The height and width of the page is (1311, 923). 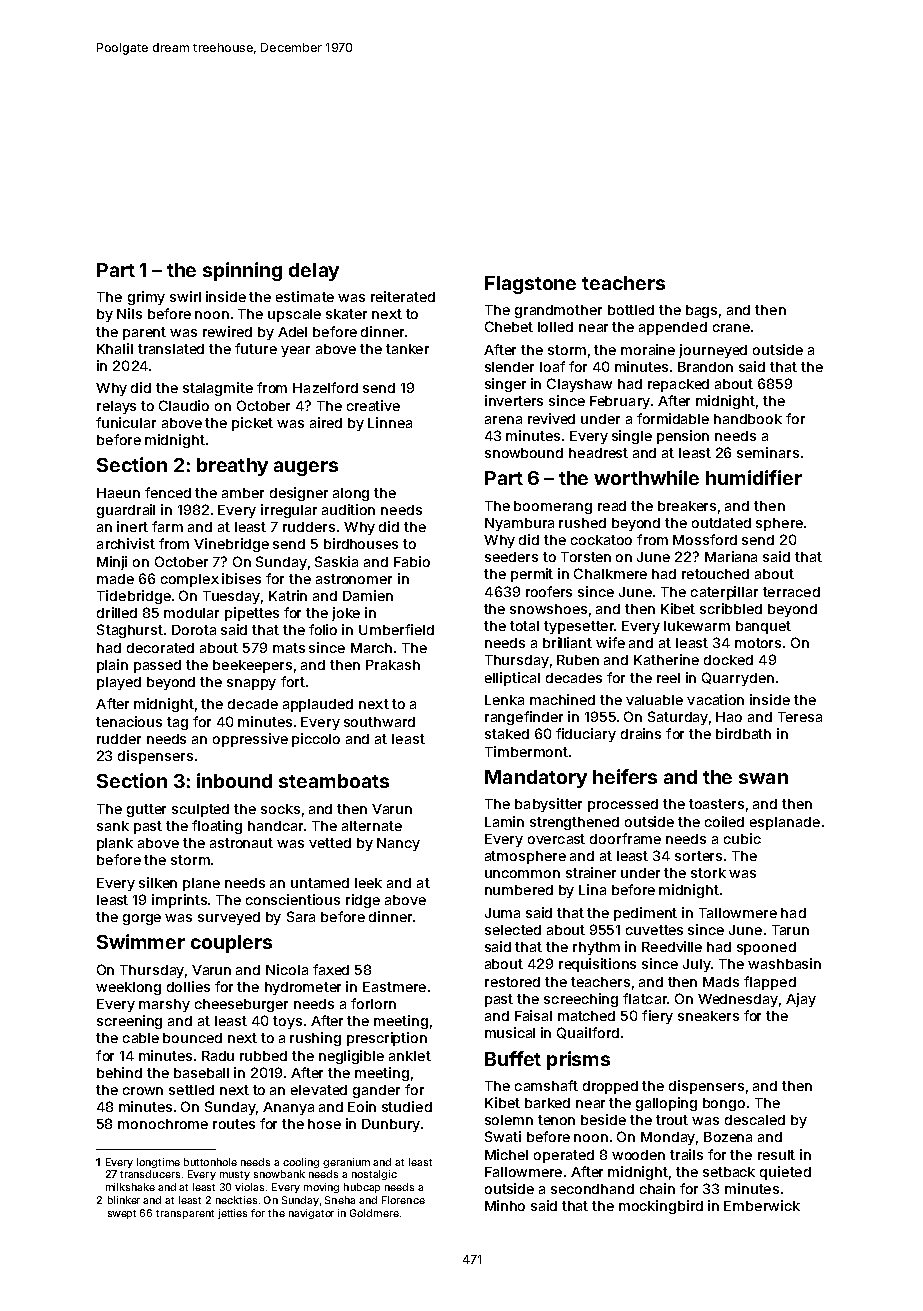 I want to click on bongo, so click(x=724, y=1104).
